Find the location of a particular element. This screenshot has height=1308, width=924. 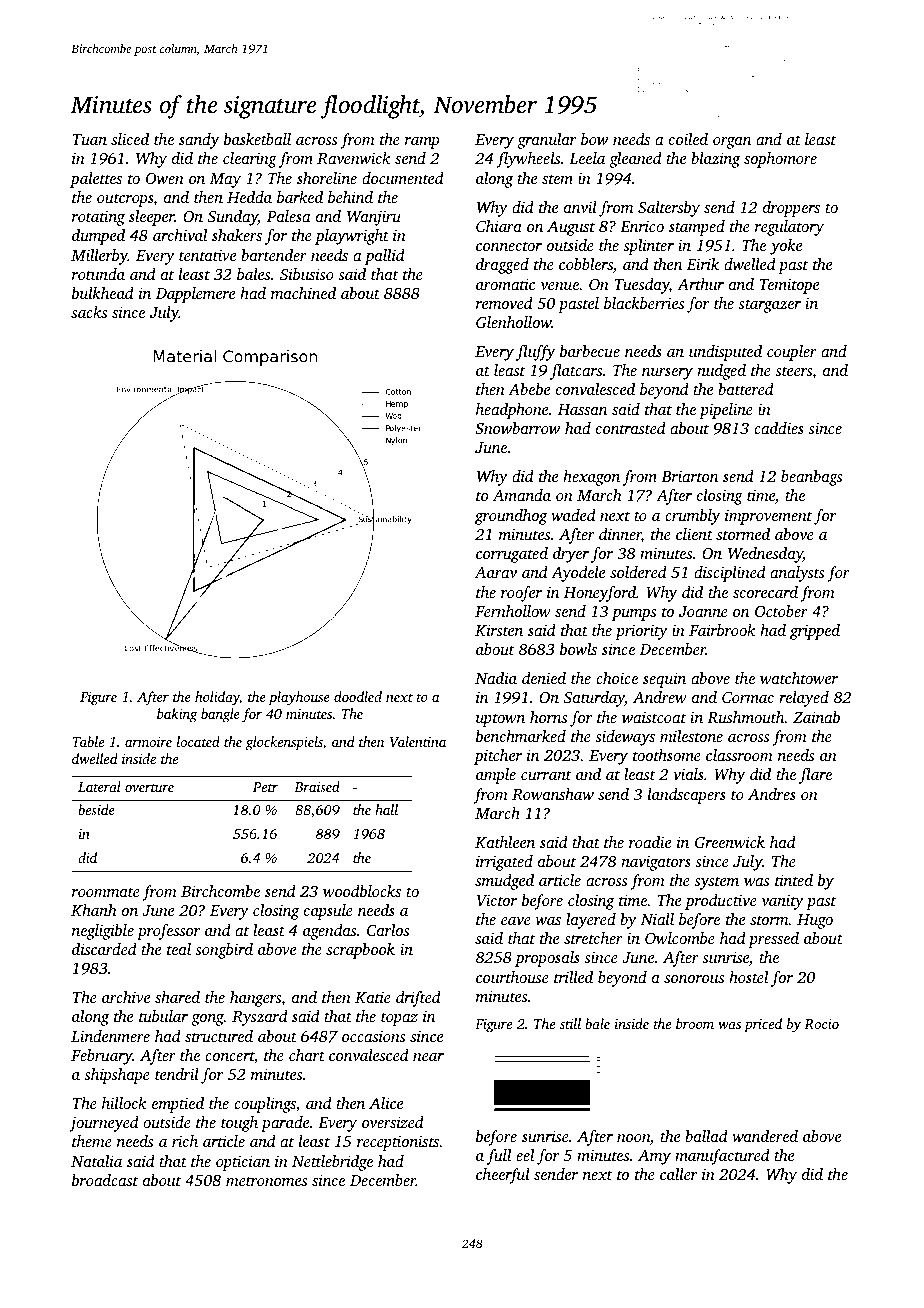

Nettlebridge is located at coordinates (332, 1163).
